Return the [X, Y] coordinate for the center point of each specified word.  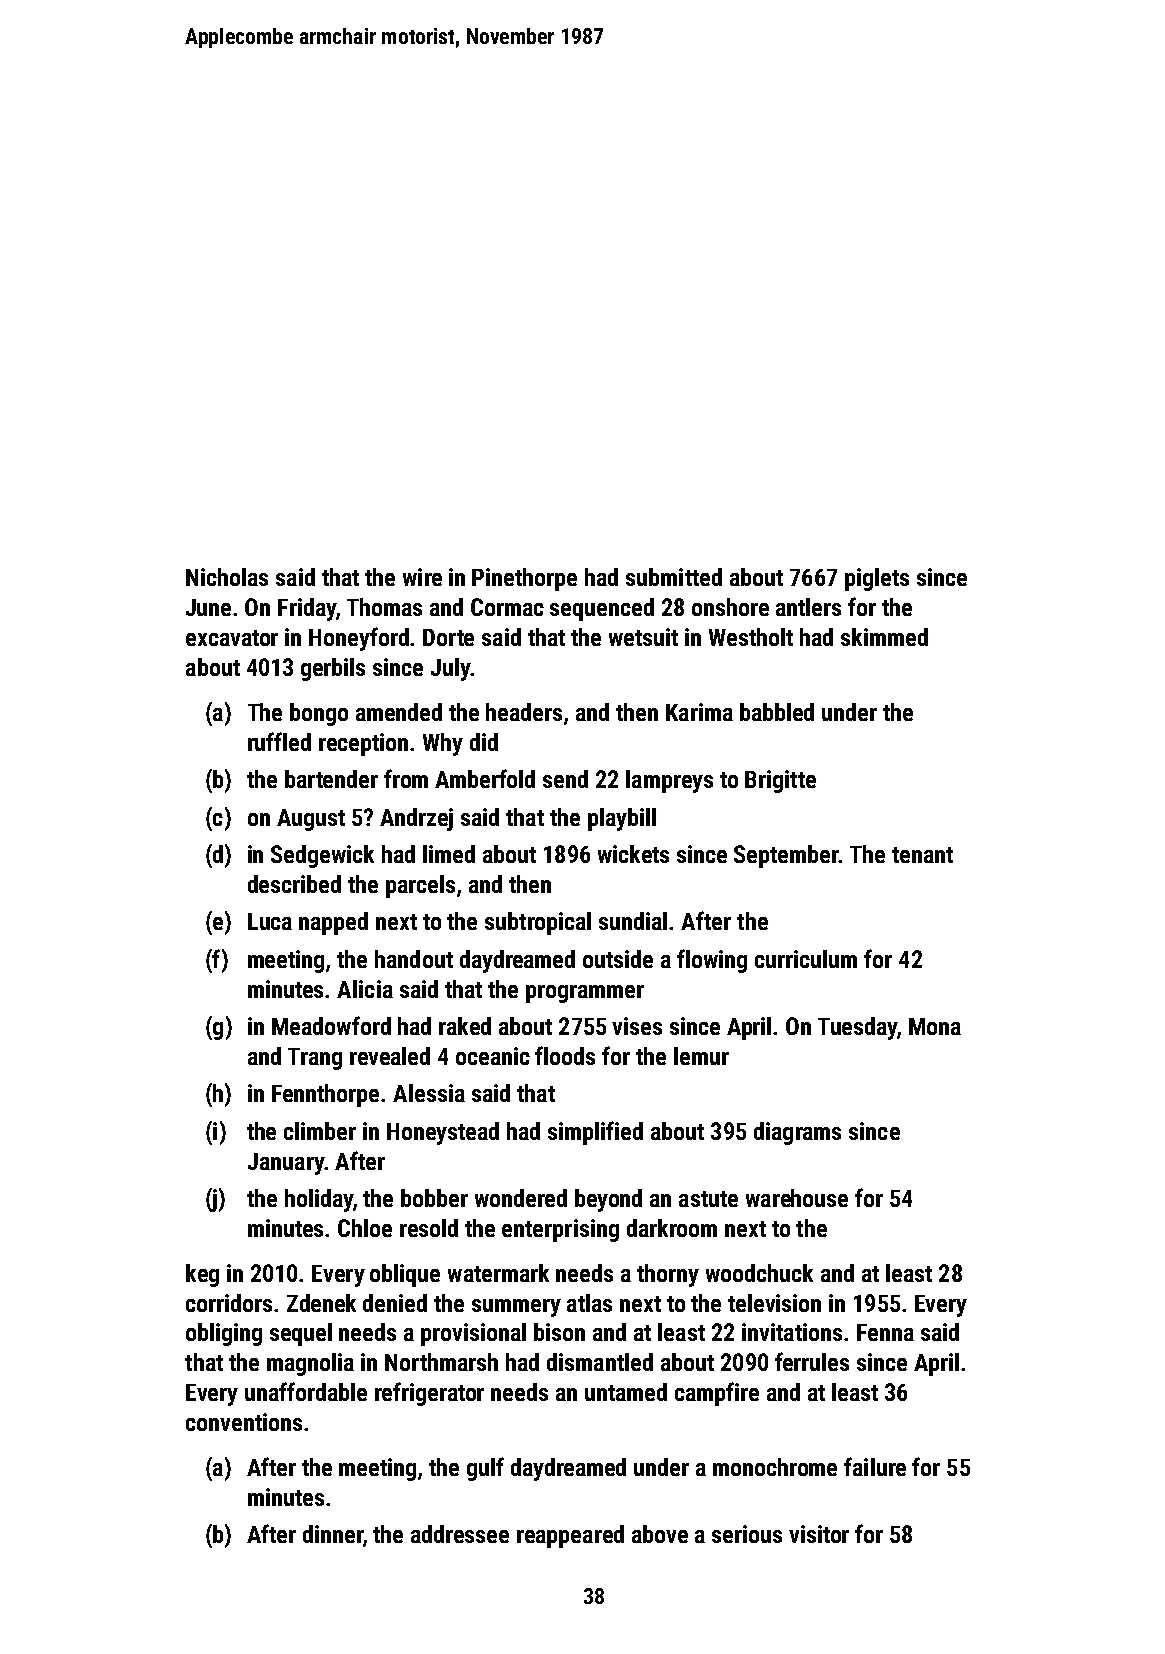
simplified [595, 1133]
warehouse [797, 1198]
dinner [333, 1534]
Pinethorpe [524, 579]
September [786, 856]
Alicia [365, 989]
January [286, 1164]
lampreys [669, 781]
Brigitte [780, 781]
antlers [808, 607]
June [208, 607]
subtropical [538, 923]
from [406, 778]
